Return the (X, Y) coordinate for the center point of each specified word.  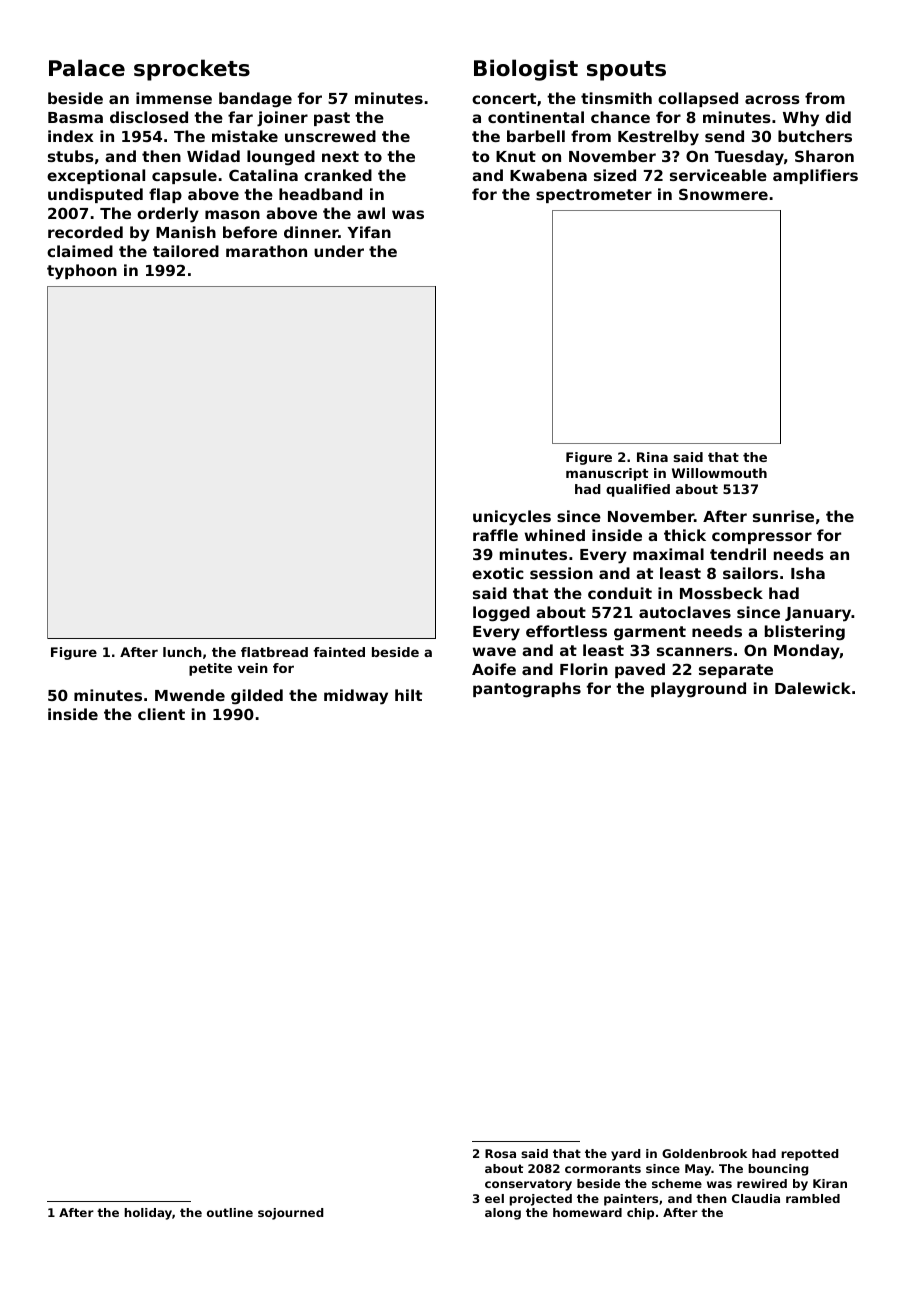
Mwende (190, 695)
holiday (148, 1214)
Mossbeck (721, 593)
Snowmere (723, 194)
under (339, 251)
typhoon (82, 272)
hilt (408, 695)
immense (174, 98)
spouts (626, 71)
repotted (810, 1155)
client (161, 714)
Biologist (526, 70)
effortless (566, 631)
